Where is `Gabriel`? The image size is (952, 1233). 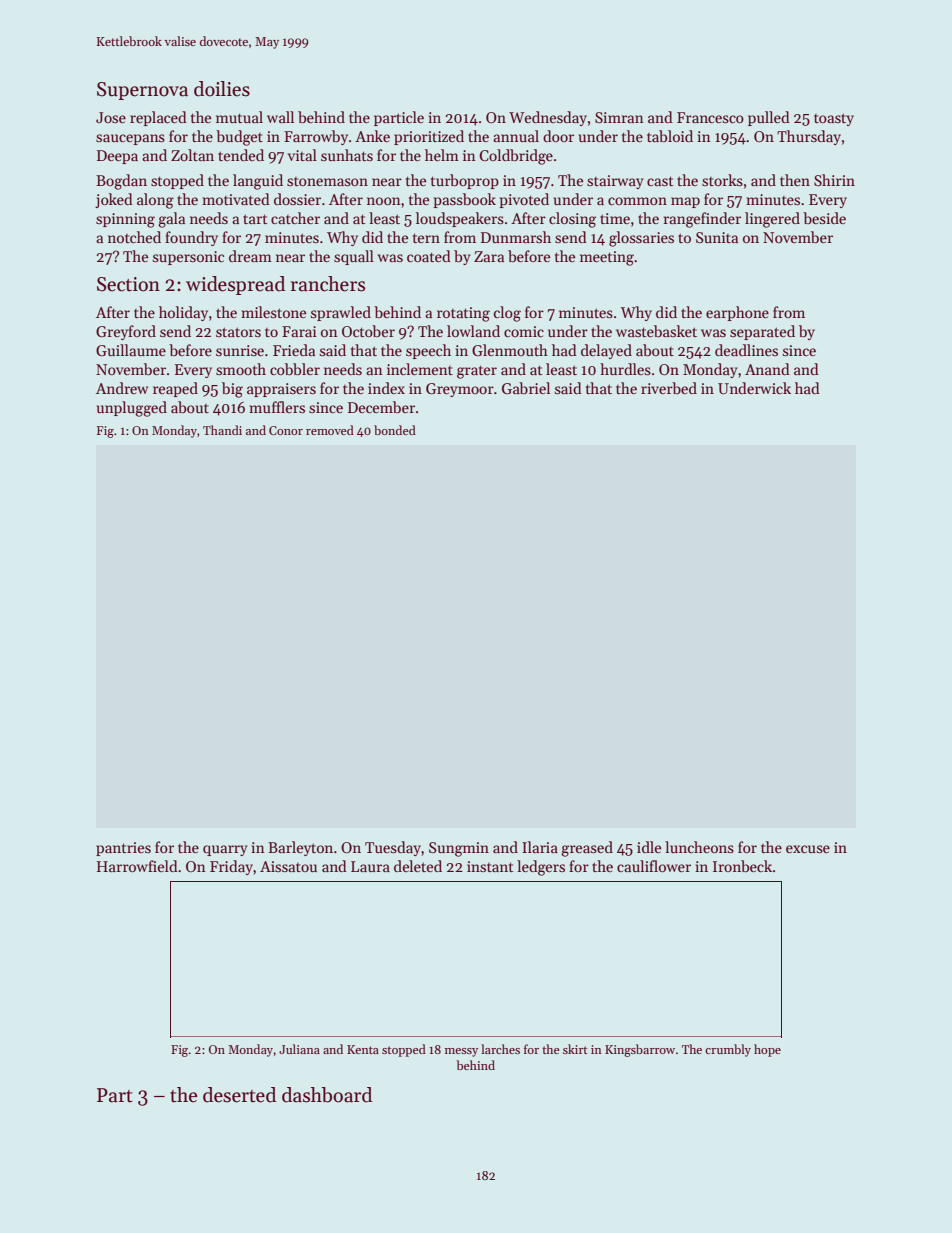 Gabriel is located at coordinates (526, 388).
